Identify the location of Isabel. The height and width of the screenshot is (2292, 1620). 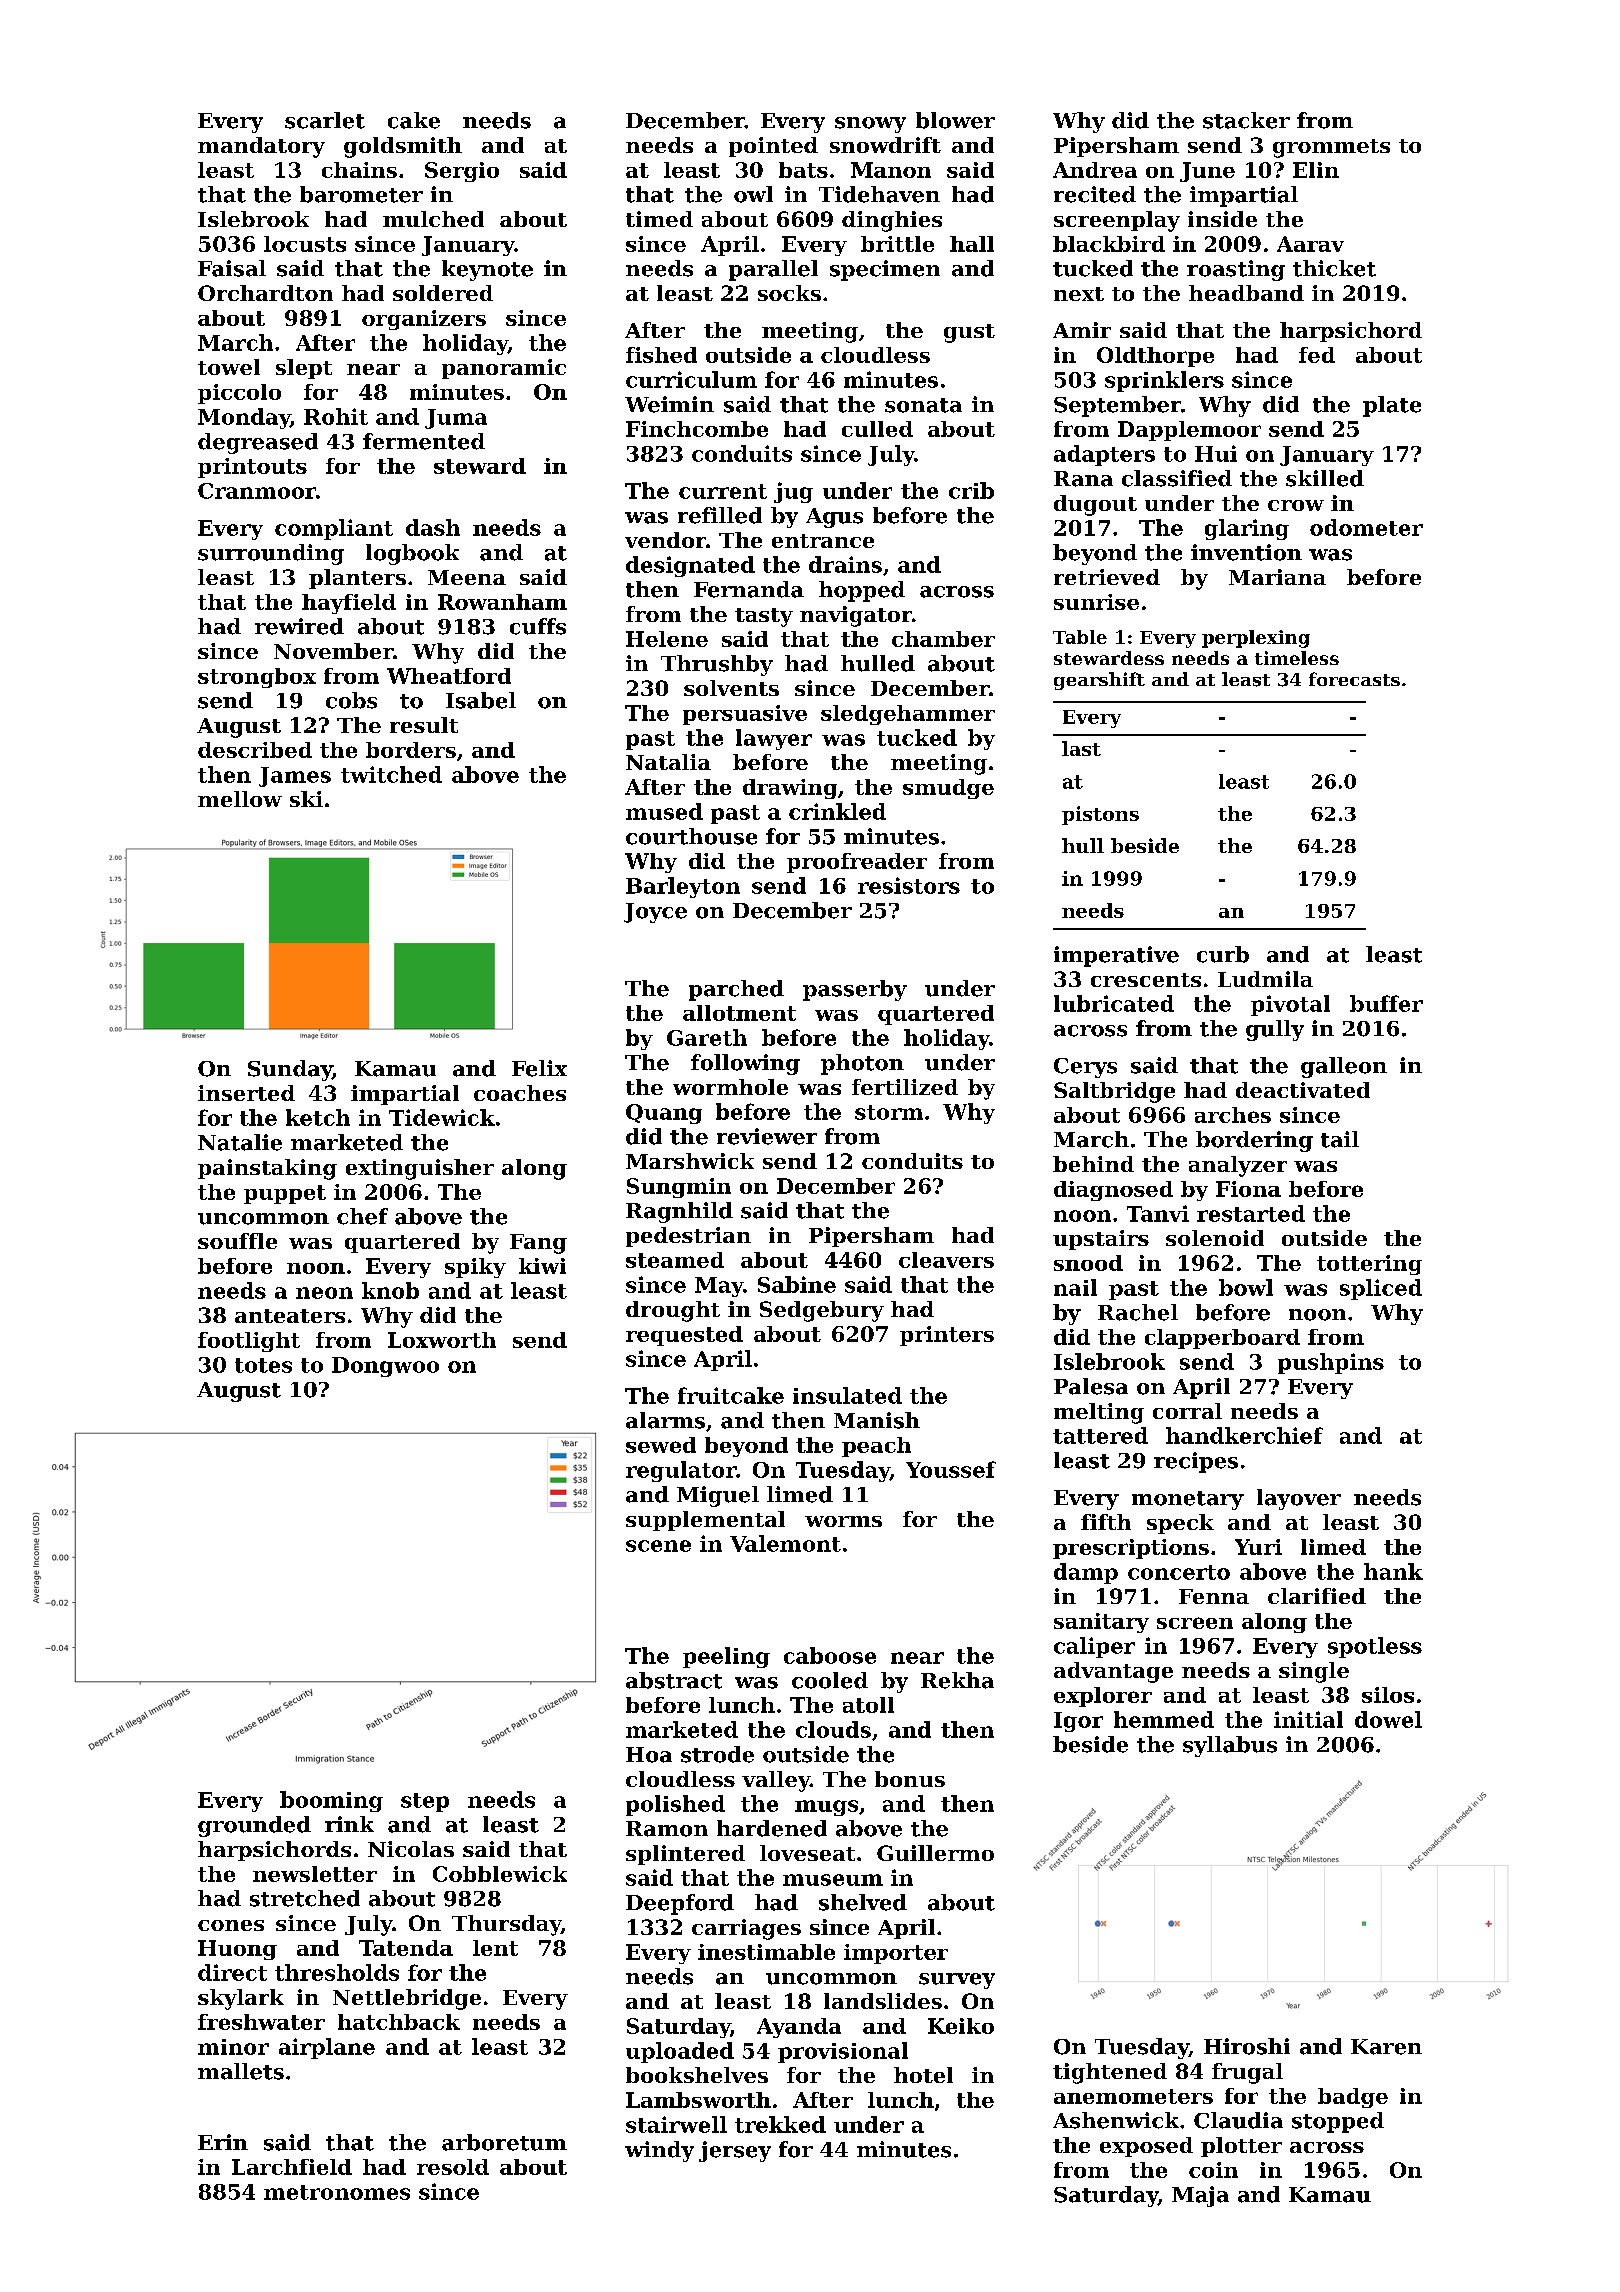
(481, 700).
